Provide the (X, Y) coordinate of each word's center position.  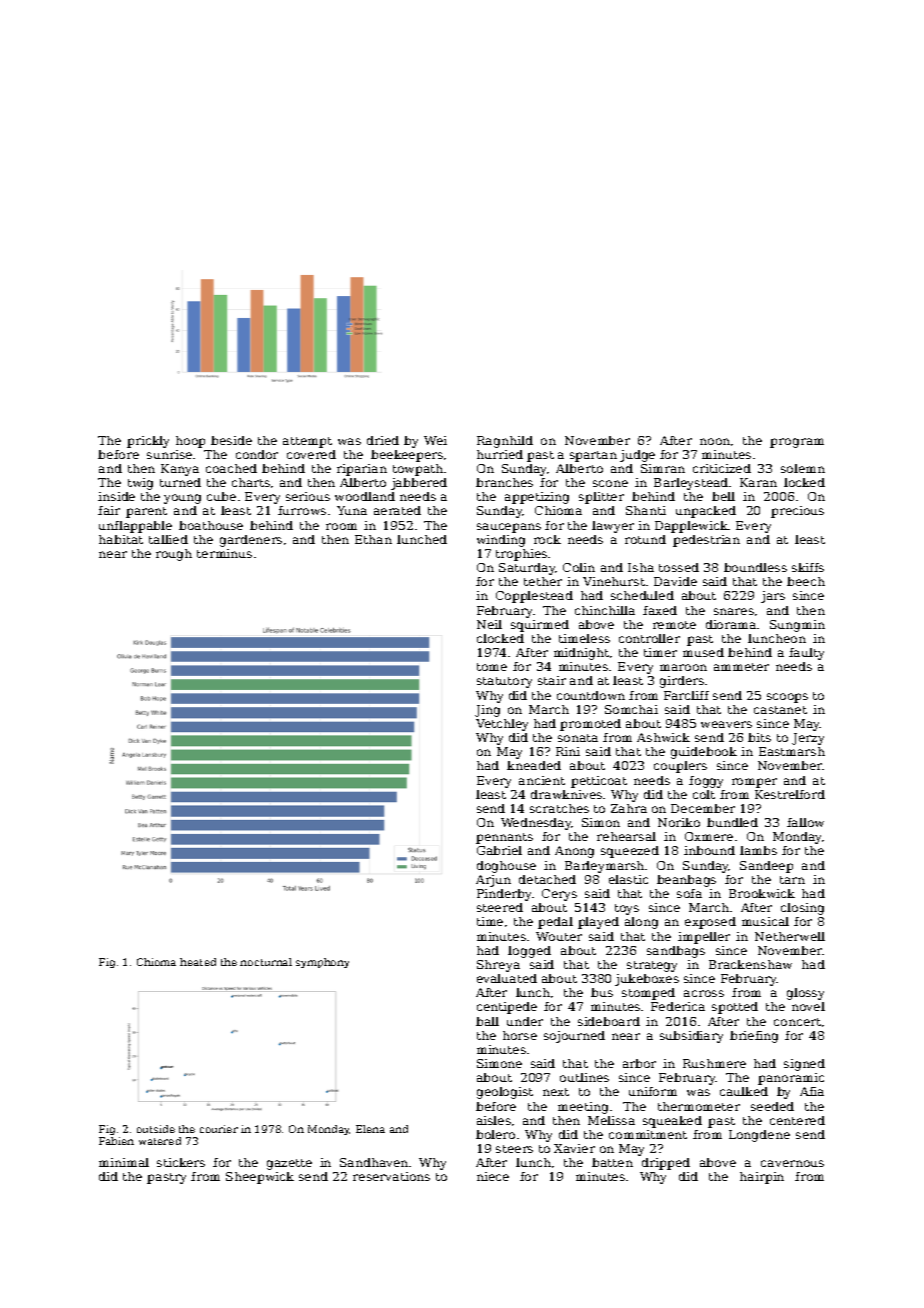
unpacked (706, 512)
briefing (754, 1037)
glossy (805, 994)
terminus (224, 553)
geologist (505, 1093)
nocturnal (266, 962)
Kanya (180, 470)
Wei (435, 440)
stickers (181, 1162)
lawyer (613, 527)
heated (198, 962)
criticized (722, 468)
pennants (504, 838)
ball (487, 1021)
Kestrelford (790, 794)
